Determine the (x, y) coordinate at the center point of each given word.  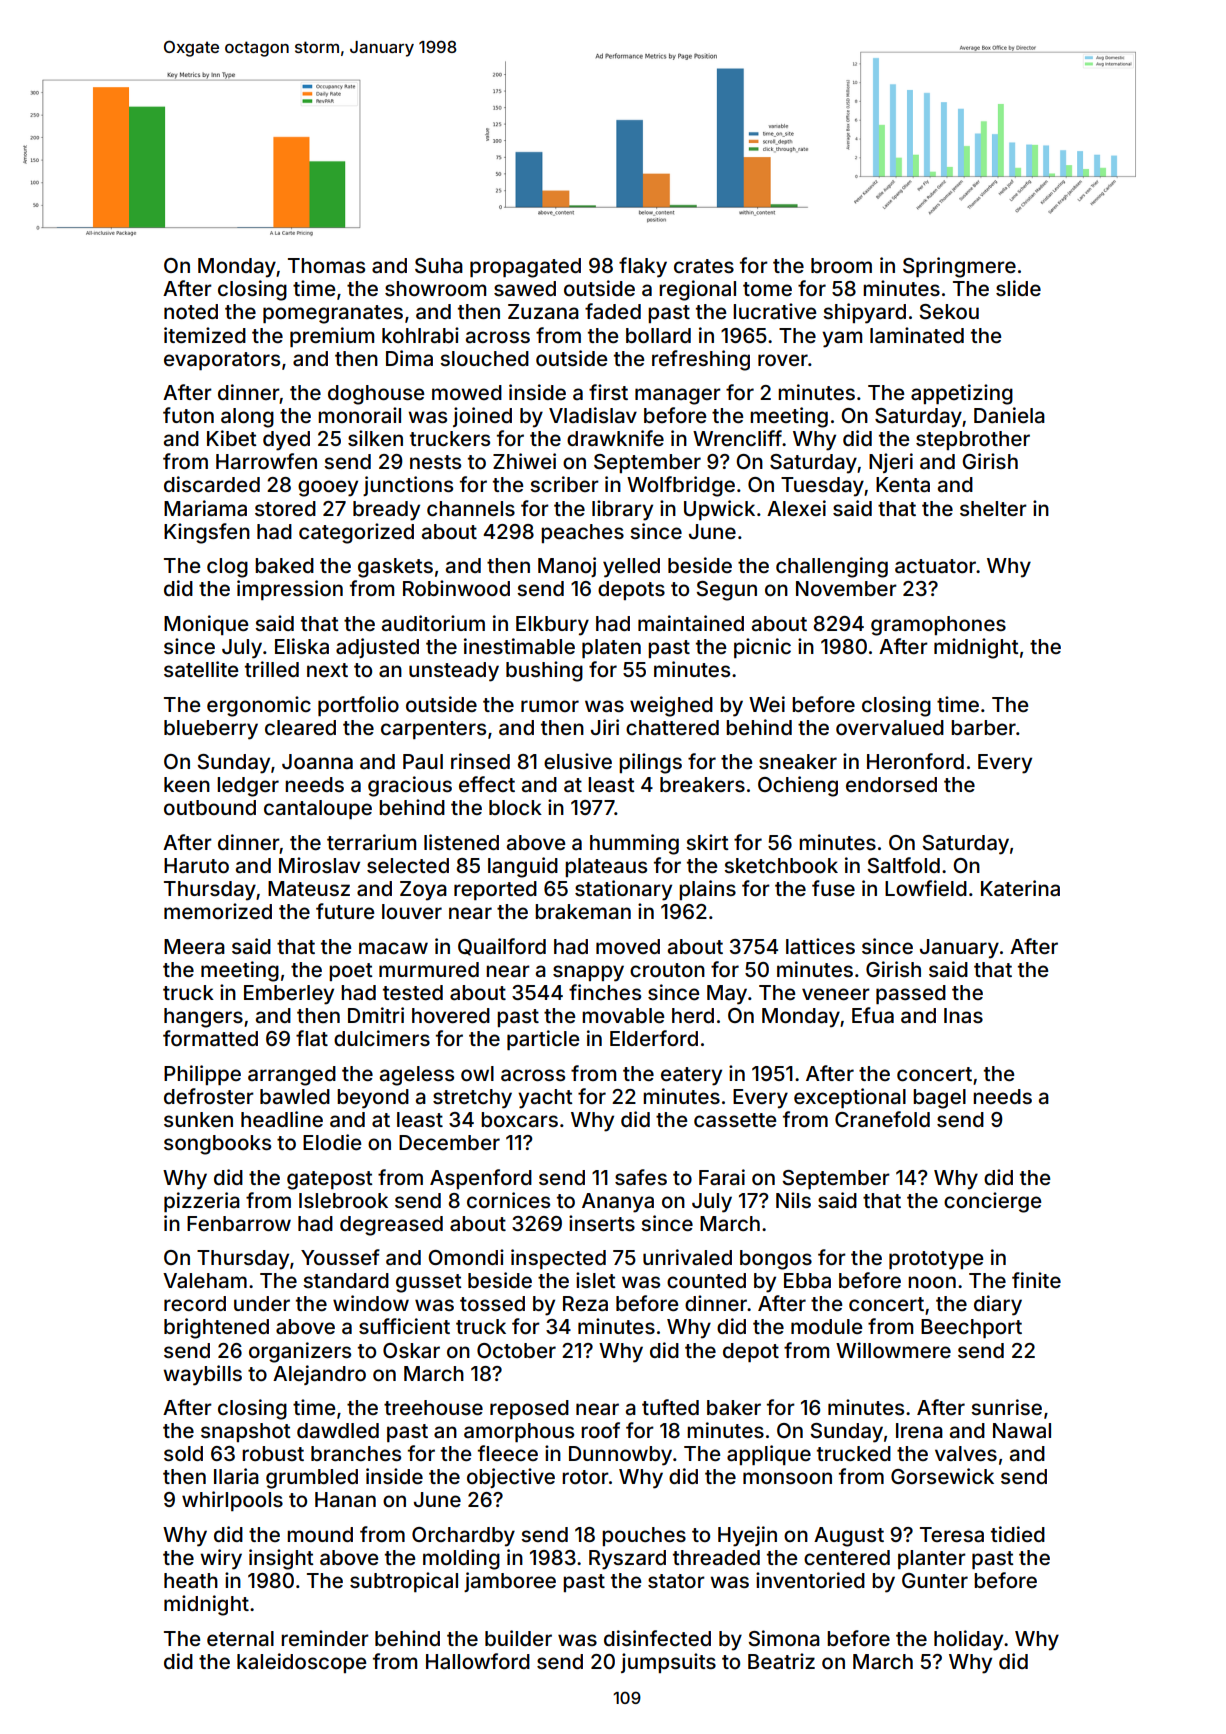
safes (641, 1177)
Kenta (903, 484)
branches (356, 1453)
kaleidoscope (301, 1663)
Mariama (205, 508)
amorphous (519, 1432)
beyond (373, 1099)
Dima (409, 358)
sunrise (1006, 1407)
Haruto (196, 865)
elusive (578, 761)
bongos (776, 1260)
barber (983, 727)
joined (482, 417)
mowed (467, 392)
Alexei (796, 508)
